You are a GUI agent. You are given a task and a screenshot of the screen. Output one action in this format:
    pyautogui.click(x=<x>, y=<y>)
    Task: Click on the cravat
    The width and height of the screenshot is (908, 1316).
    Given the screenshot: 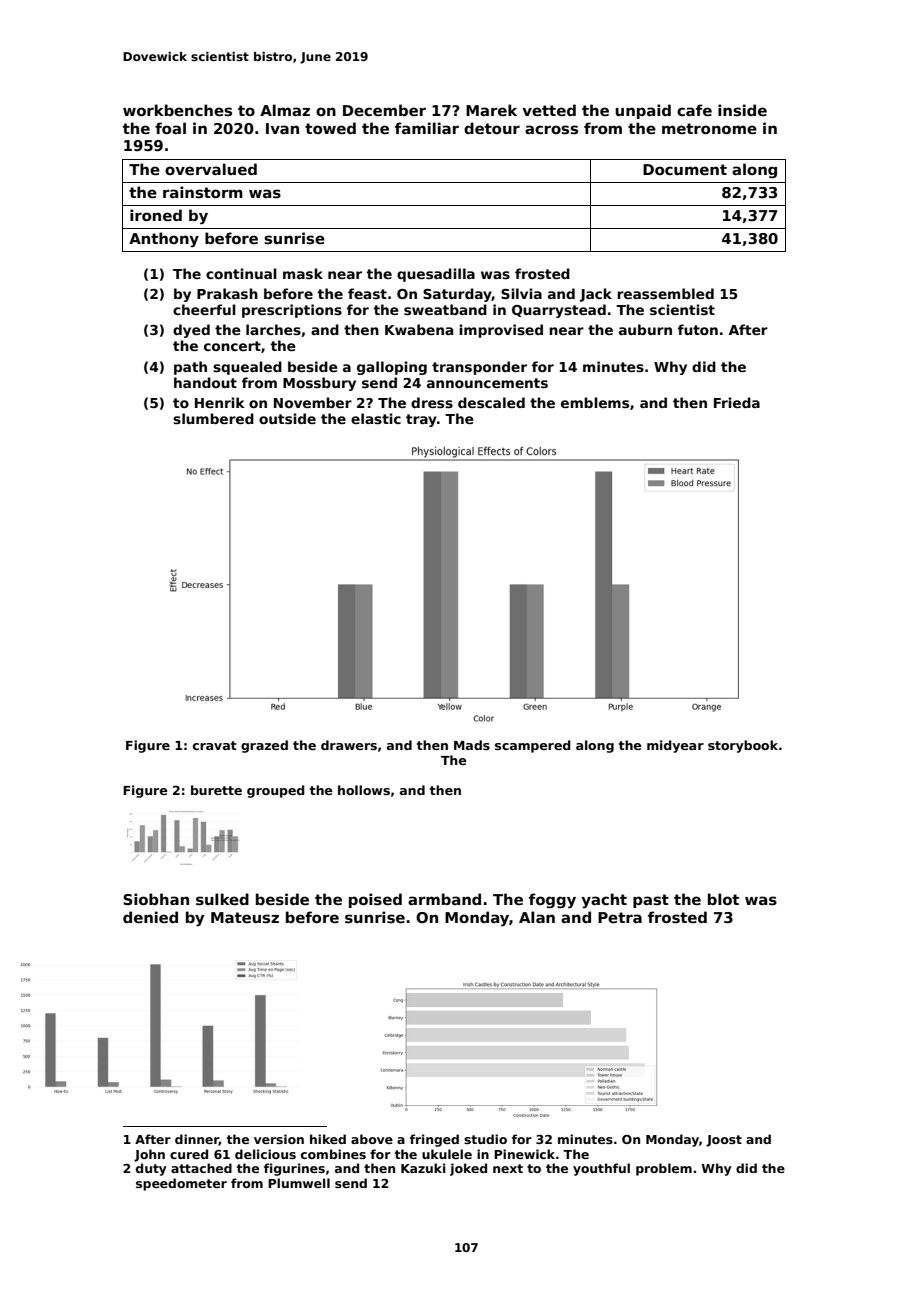 What is the action you would take?
    pyautogui.click(x=215, y=745)
